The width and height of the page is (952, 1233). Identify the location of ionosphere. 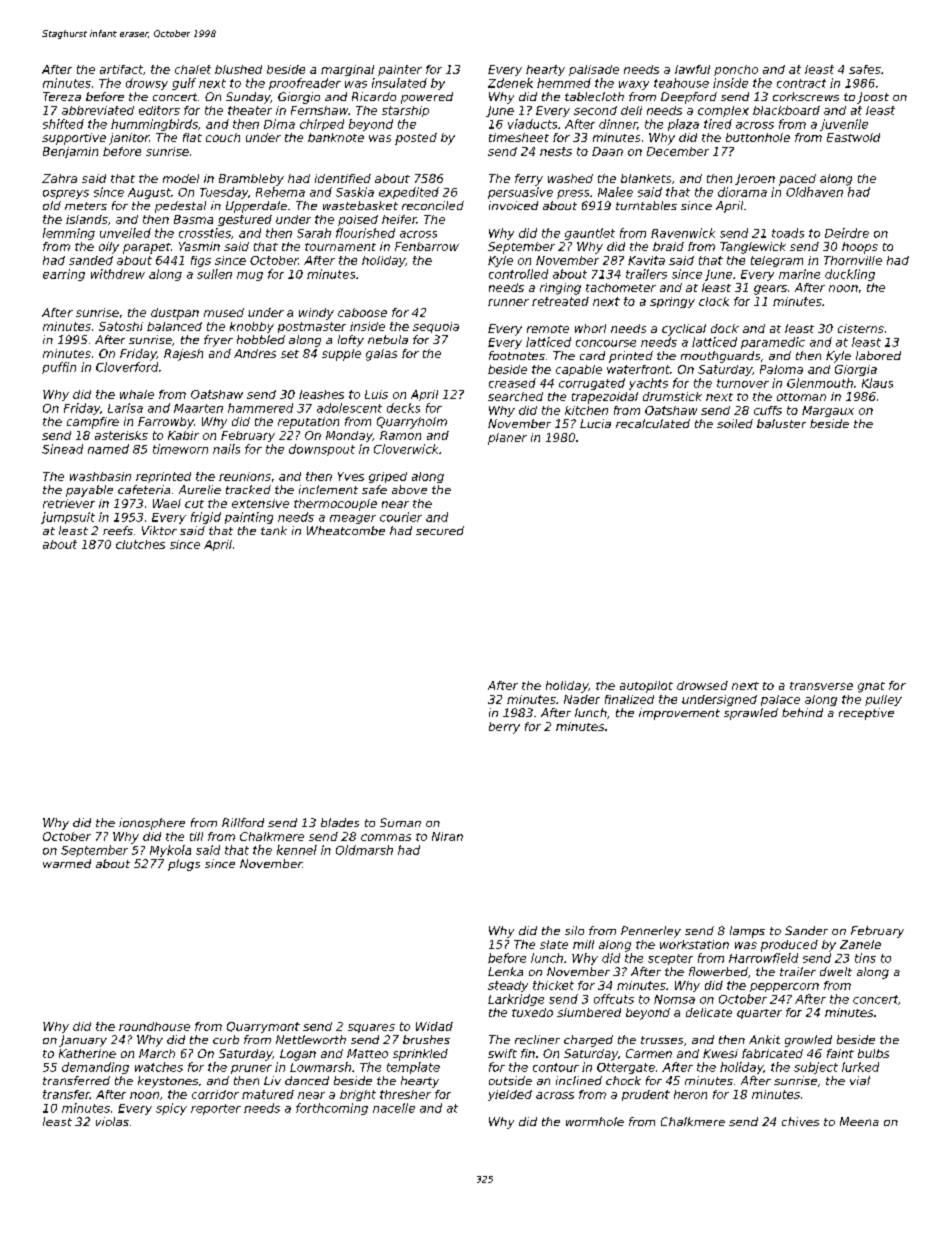
(152, 824).
